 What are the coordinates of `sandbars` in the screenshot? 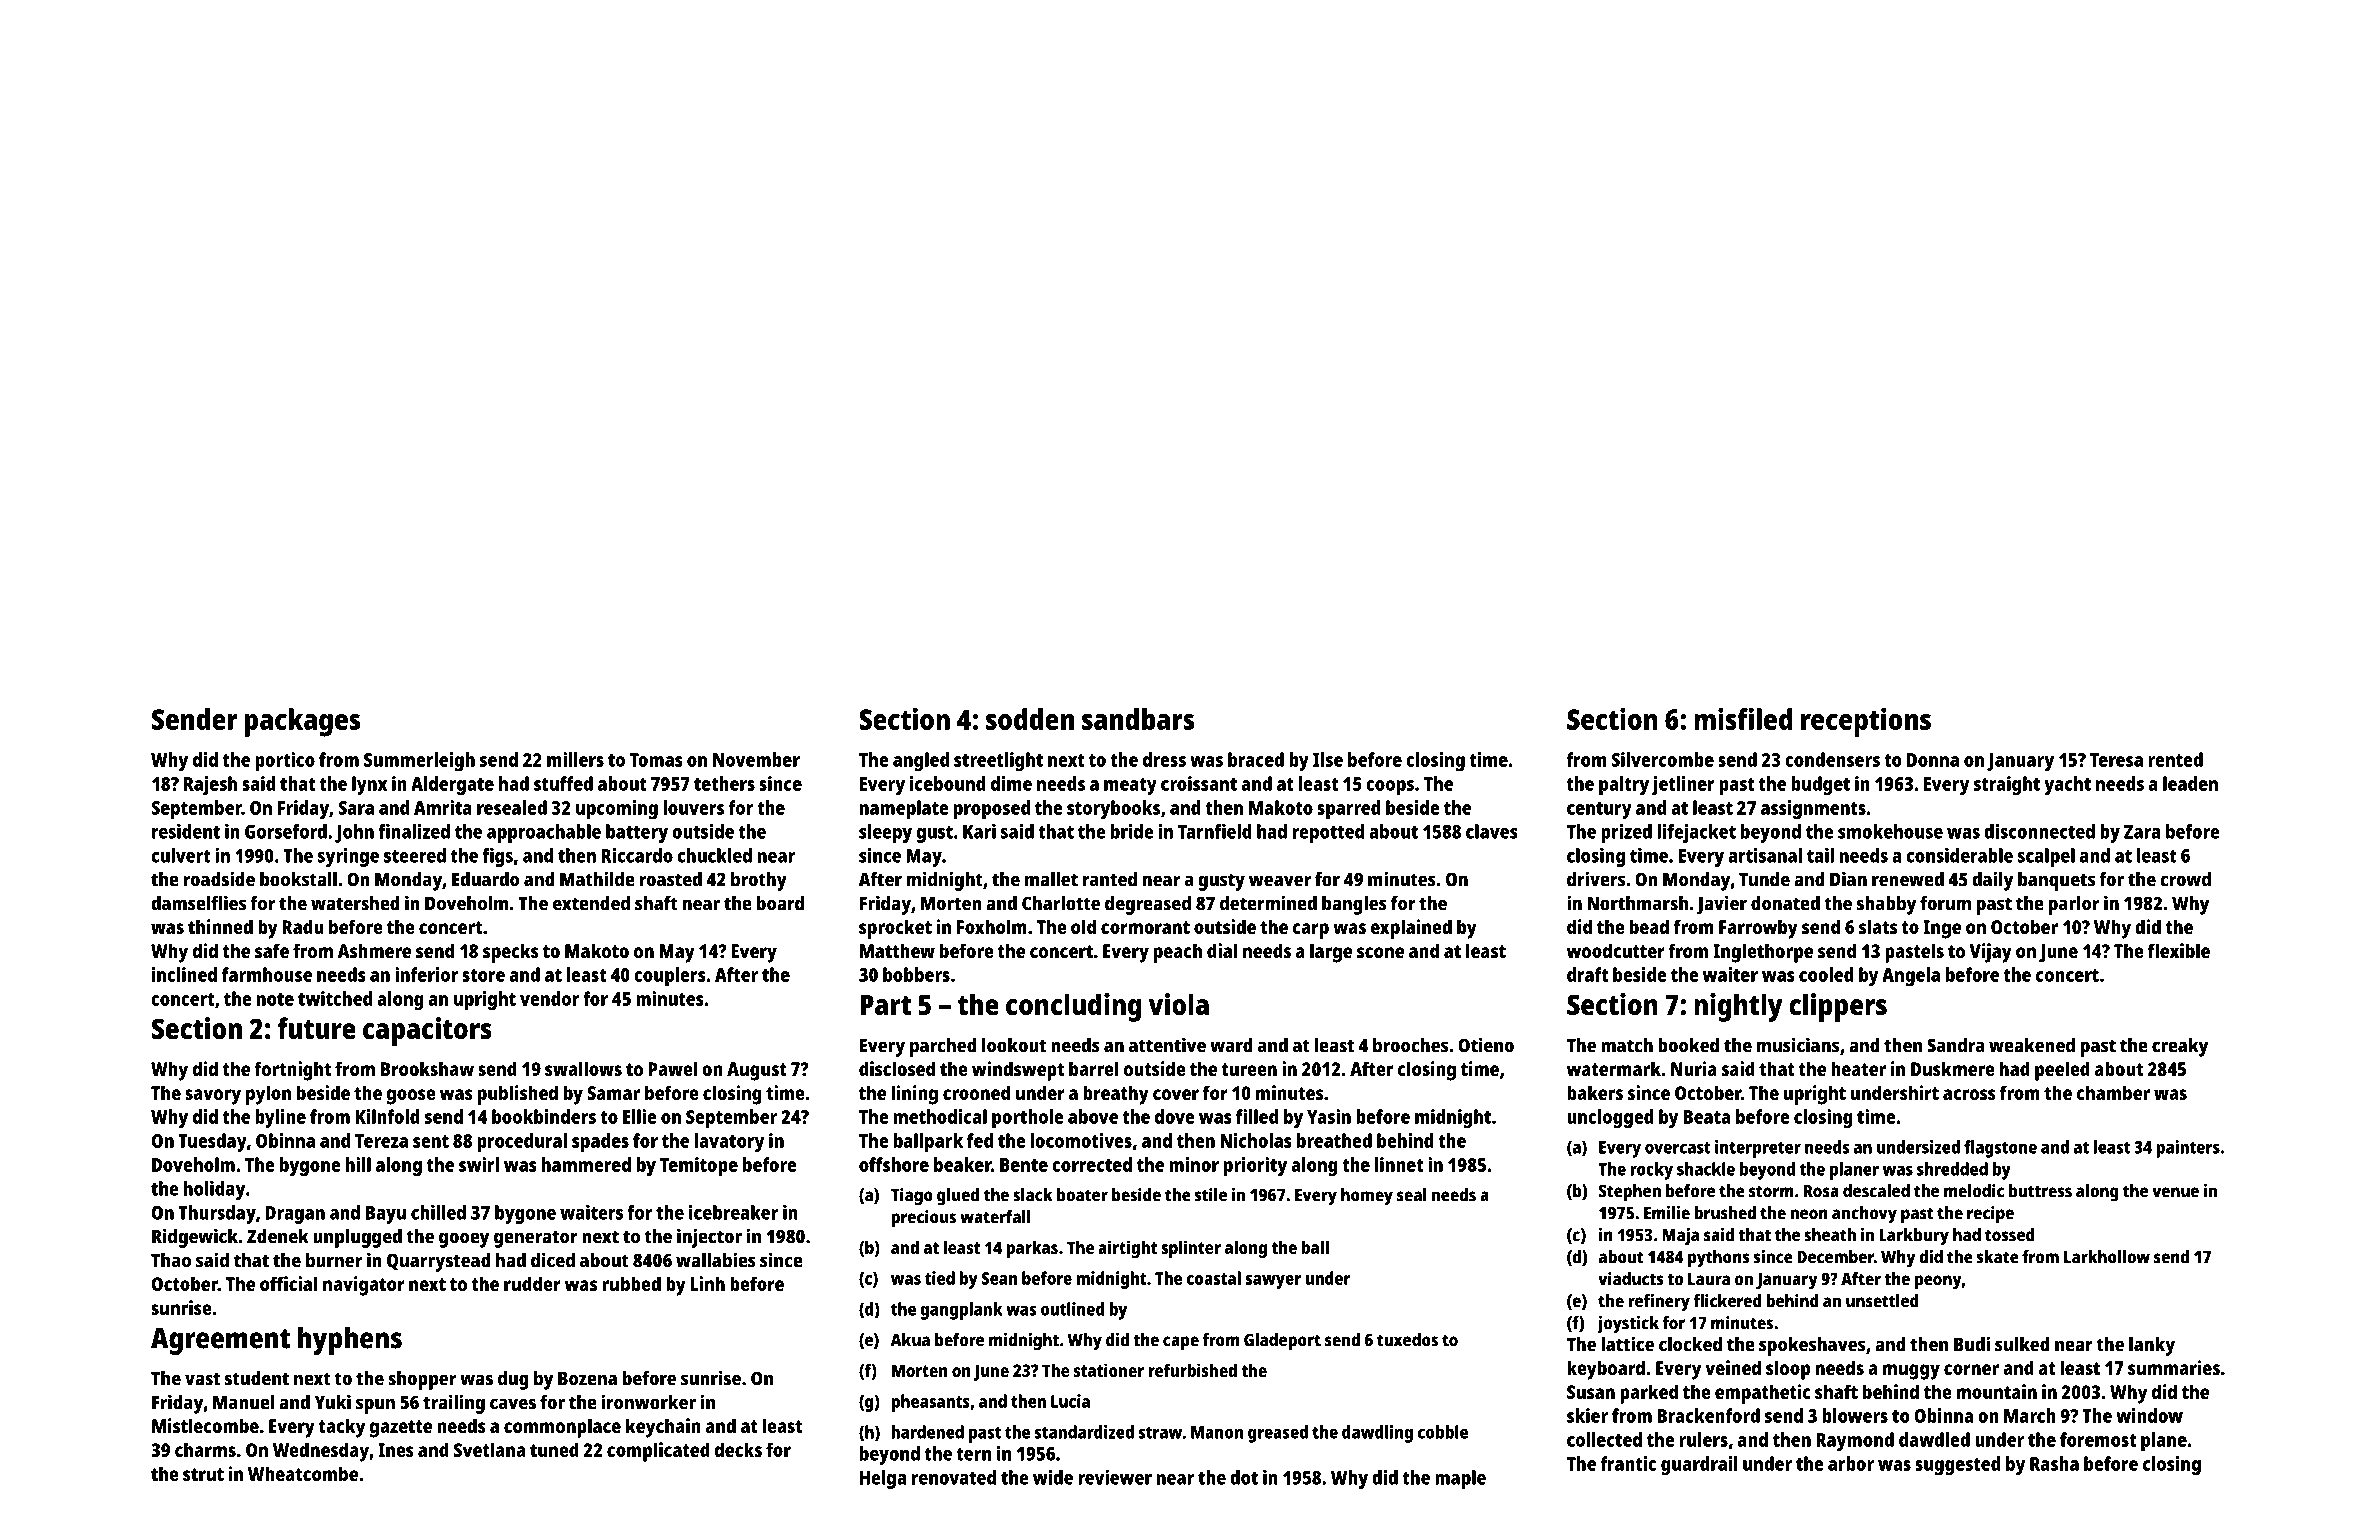 It's located at (1138, 719).
